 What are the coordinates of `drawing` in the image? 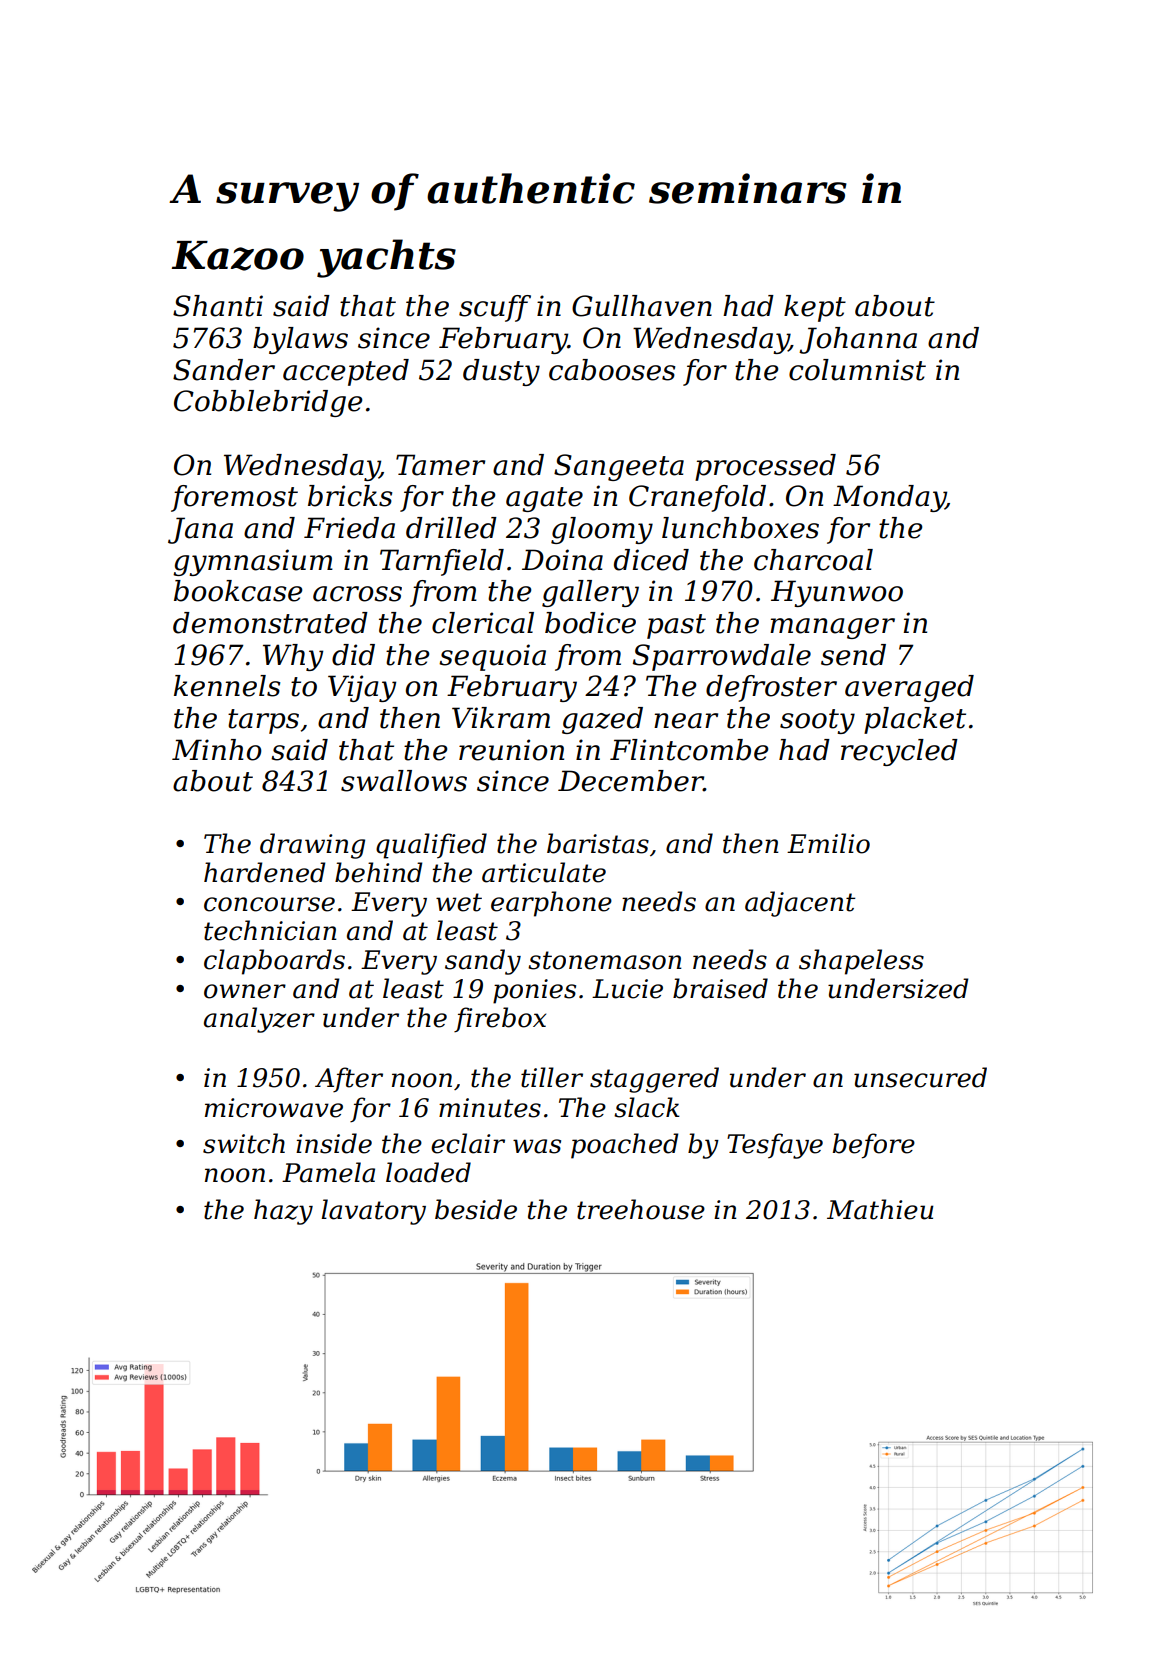 It's located at (312, 846).
